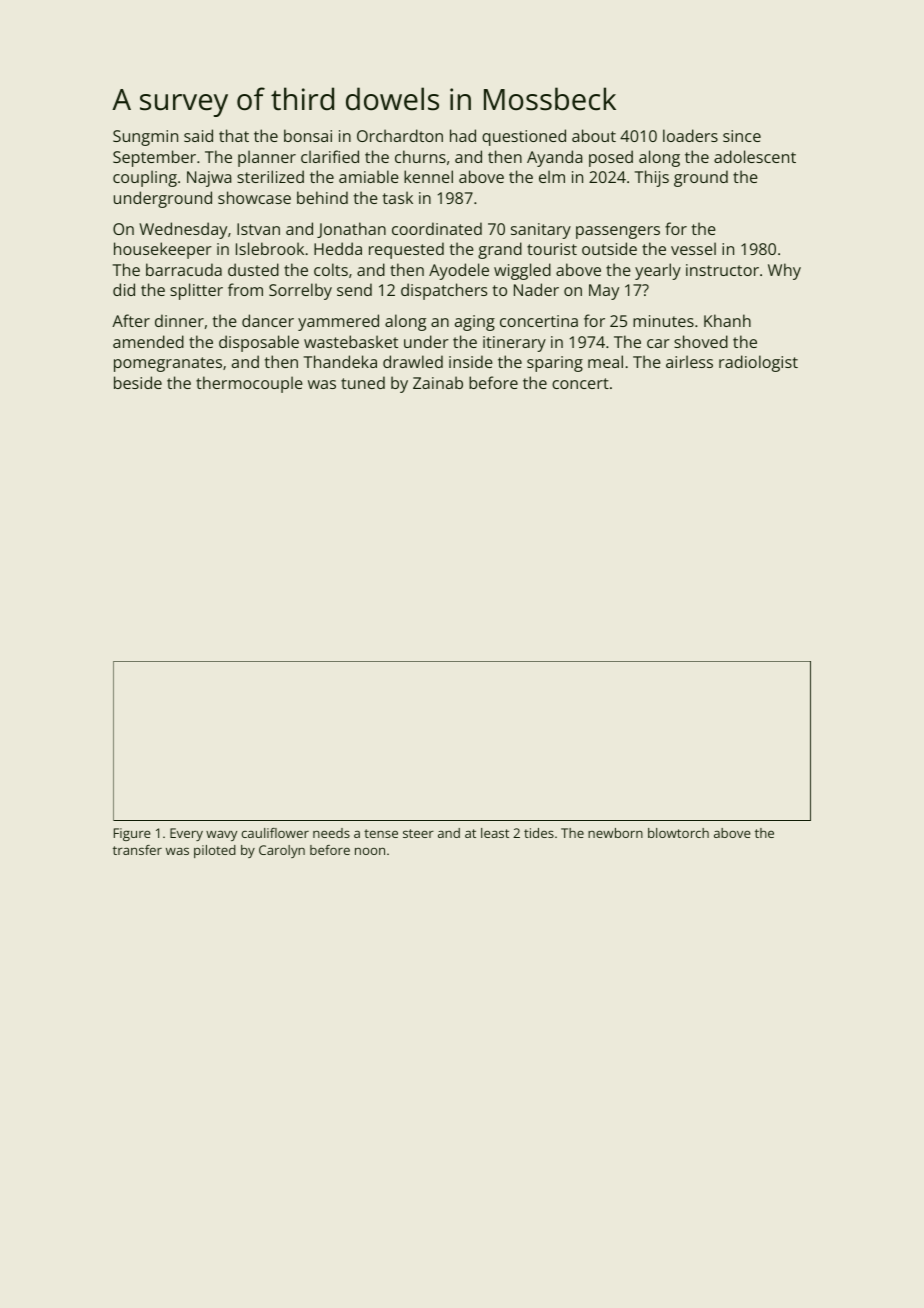 This screenshot has height=1308, width=924. What do you see at coordinates (552, 176) in the screenshot?
I see `elm` at bounding box center [552, 176].
